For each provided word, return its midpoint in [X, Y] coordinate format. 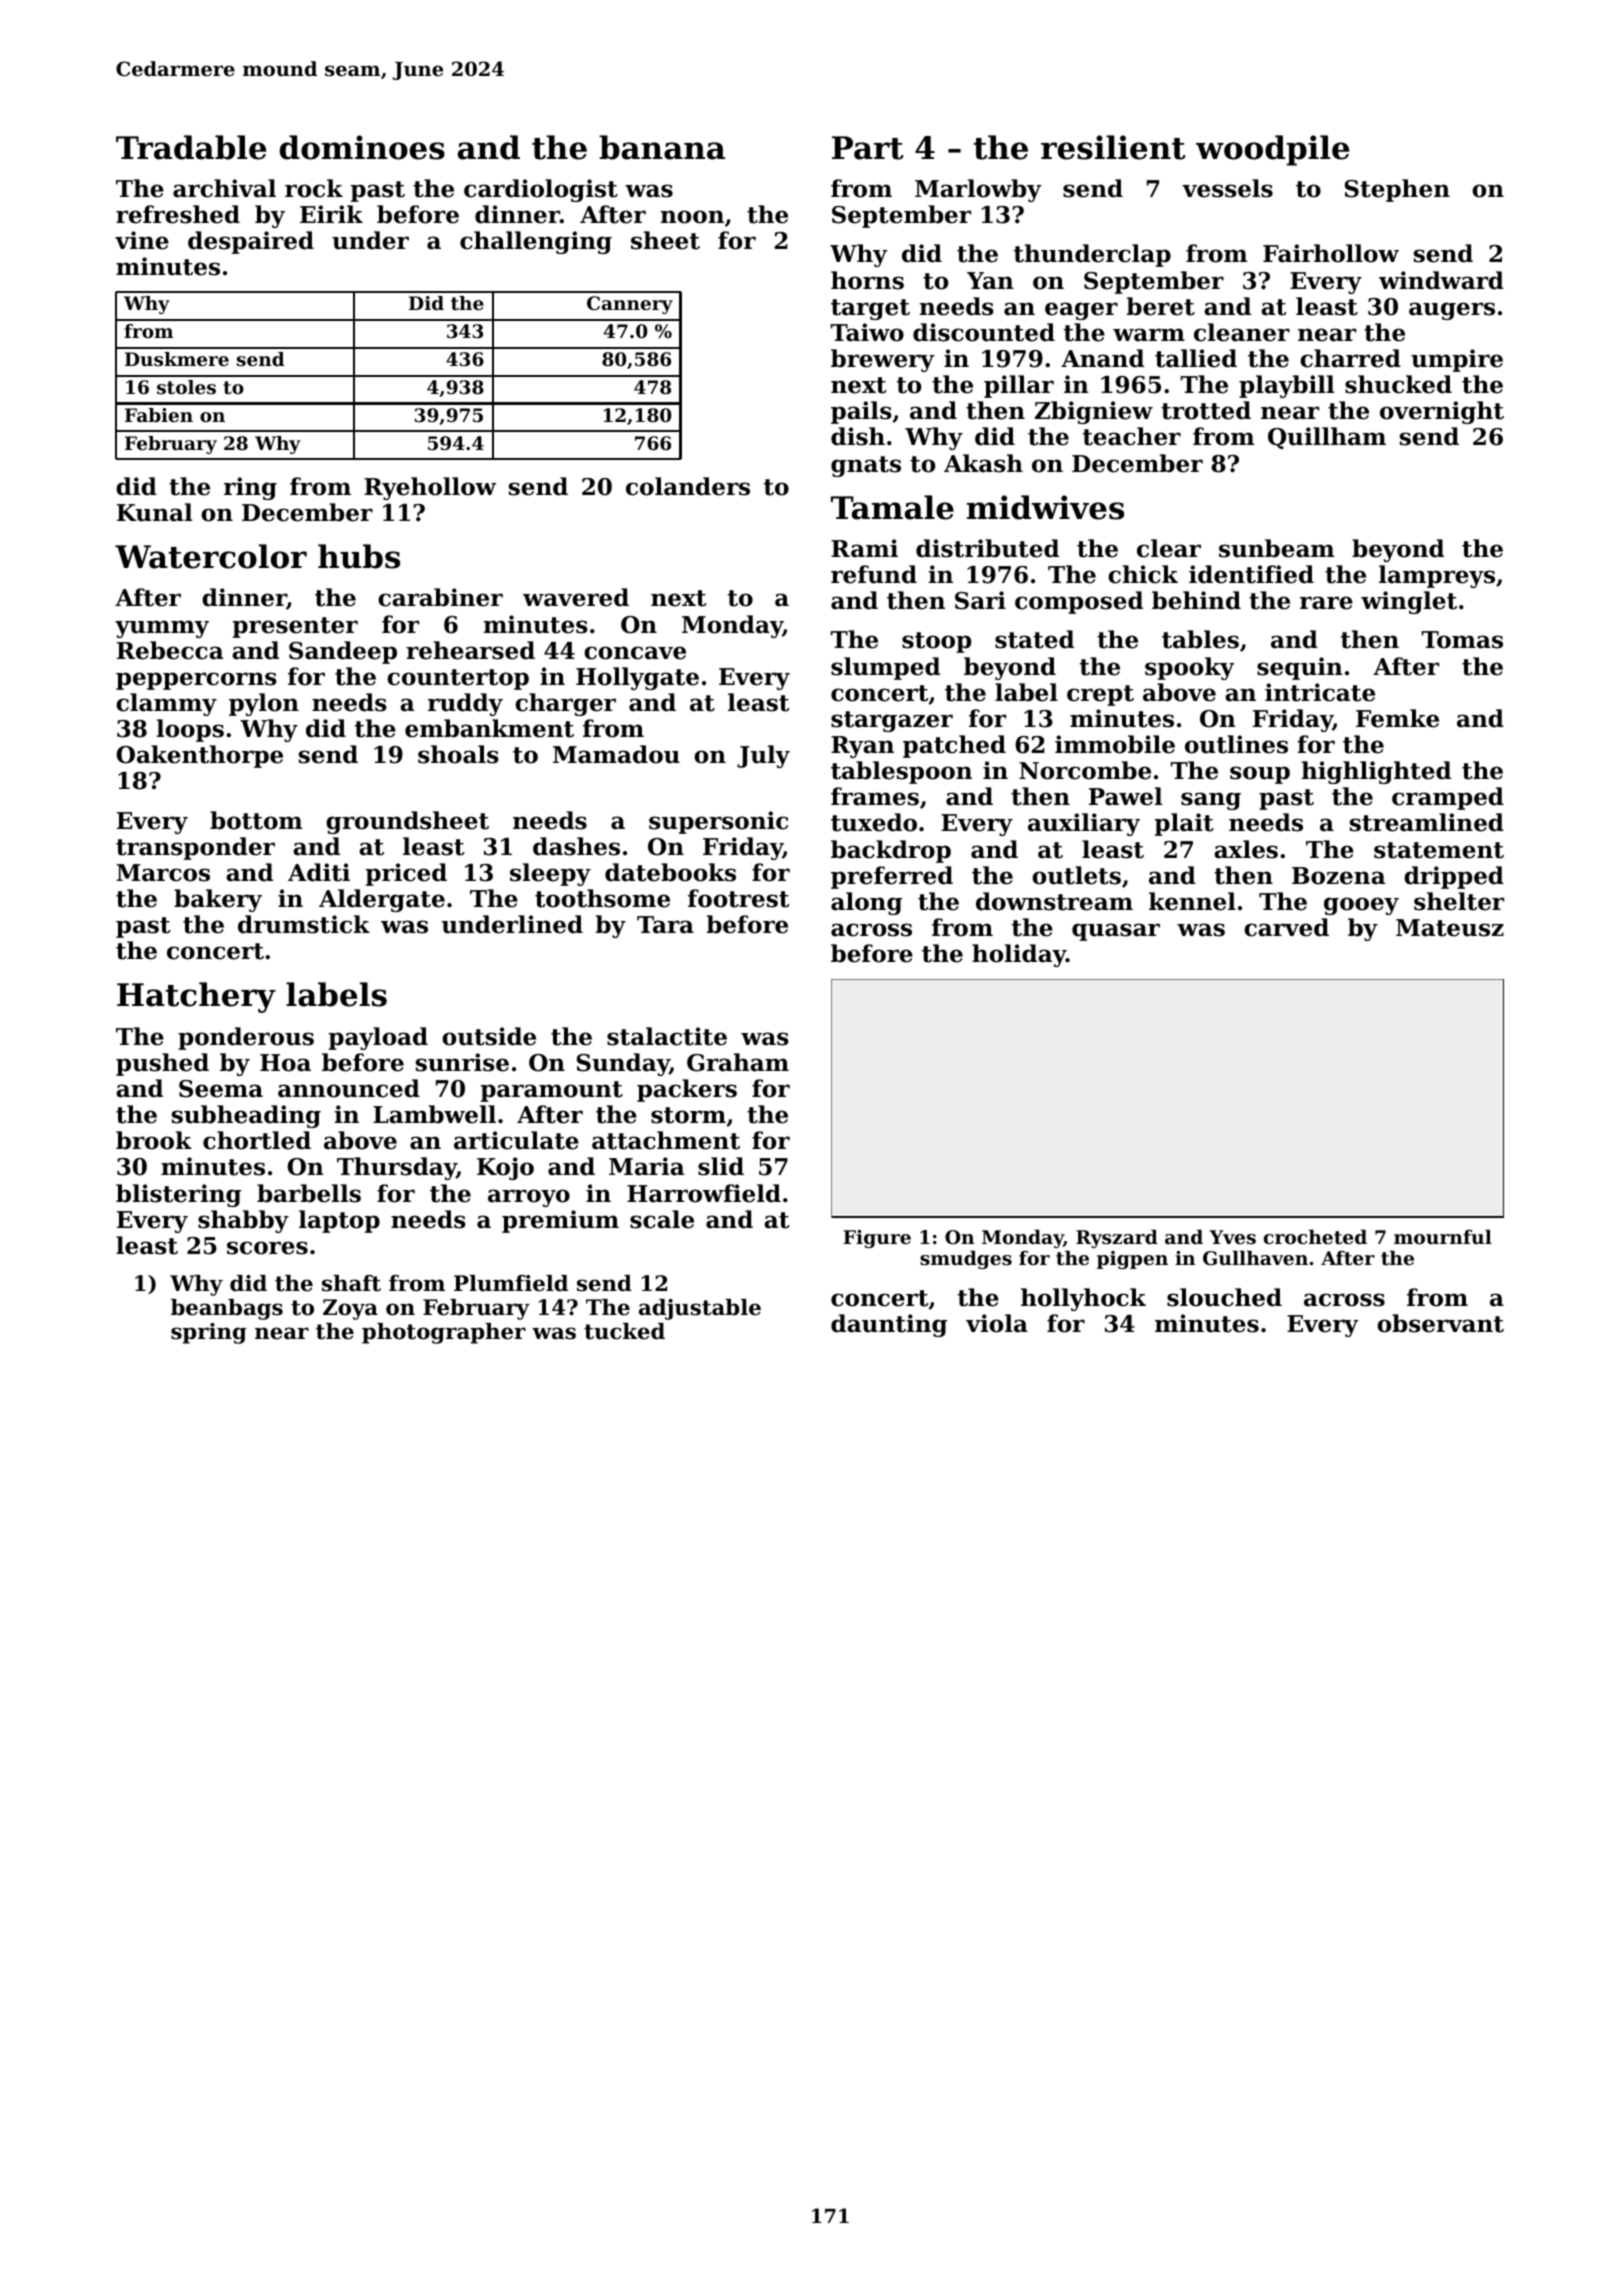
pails [861, 412]
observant [1440, 1323]
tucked [624, 1331]
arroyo [529, 1198]
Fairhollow [1331, 253]
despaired [251, 242]
